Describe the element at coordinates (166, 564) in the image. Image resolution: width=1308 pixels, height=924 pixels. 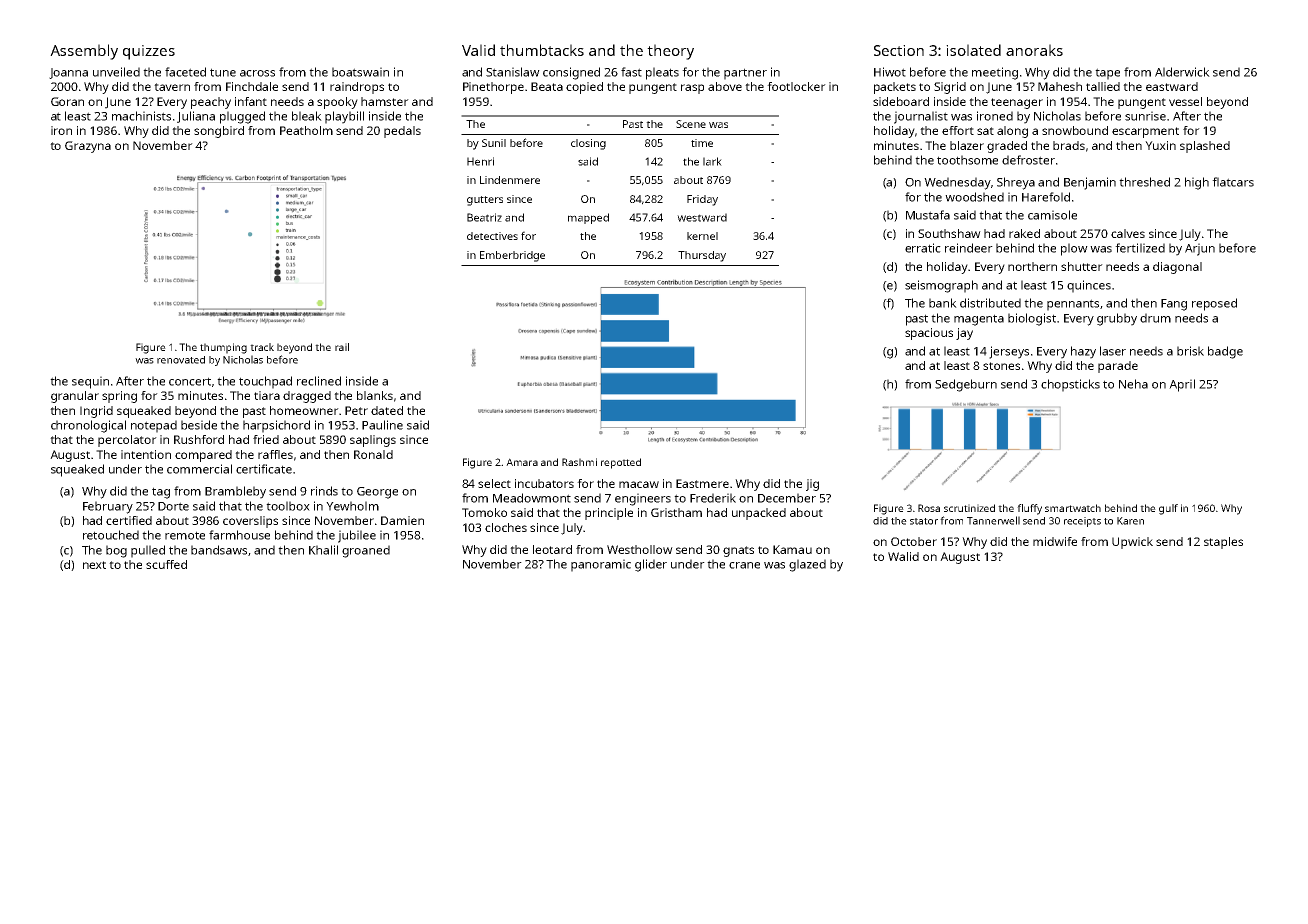
I see `scuffed` at that location.
